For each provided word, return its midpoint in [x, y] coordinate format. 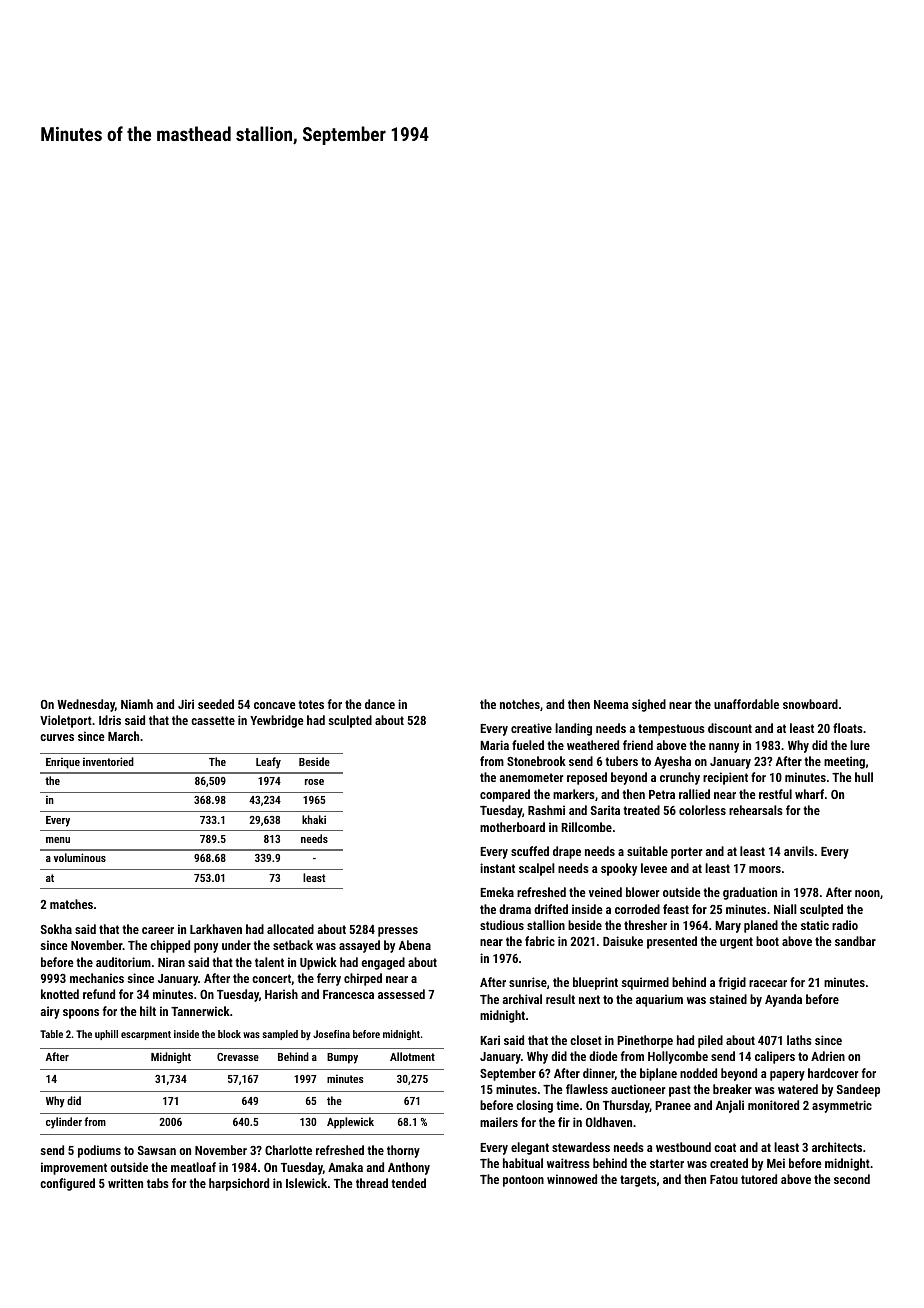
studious [502, 925]
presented [672, 942]
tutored [759, 1179]
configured [67, 1184]
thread [372, 1183]
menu [58, 840]
